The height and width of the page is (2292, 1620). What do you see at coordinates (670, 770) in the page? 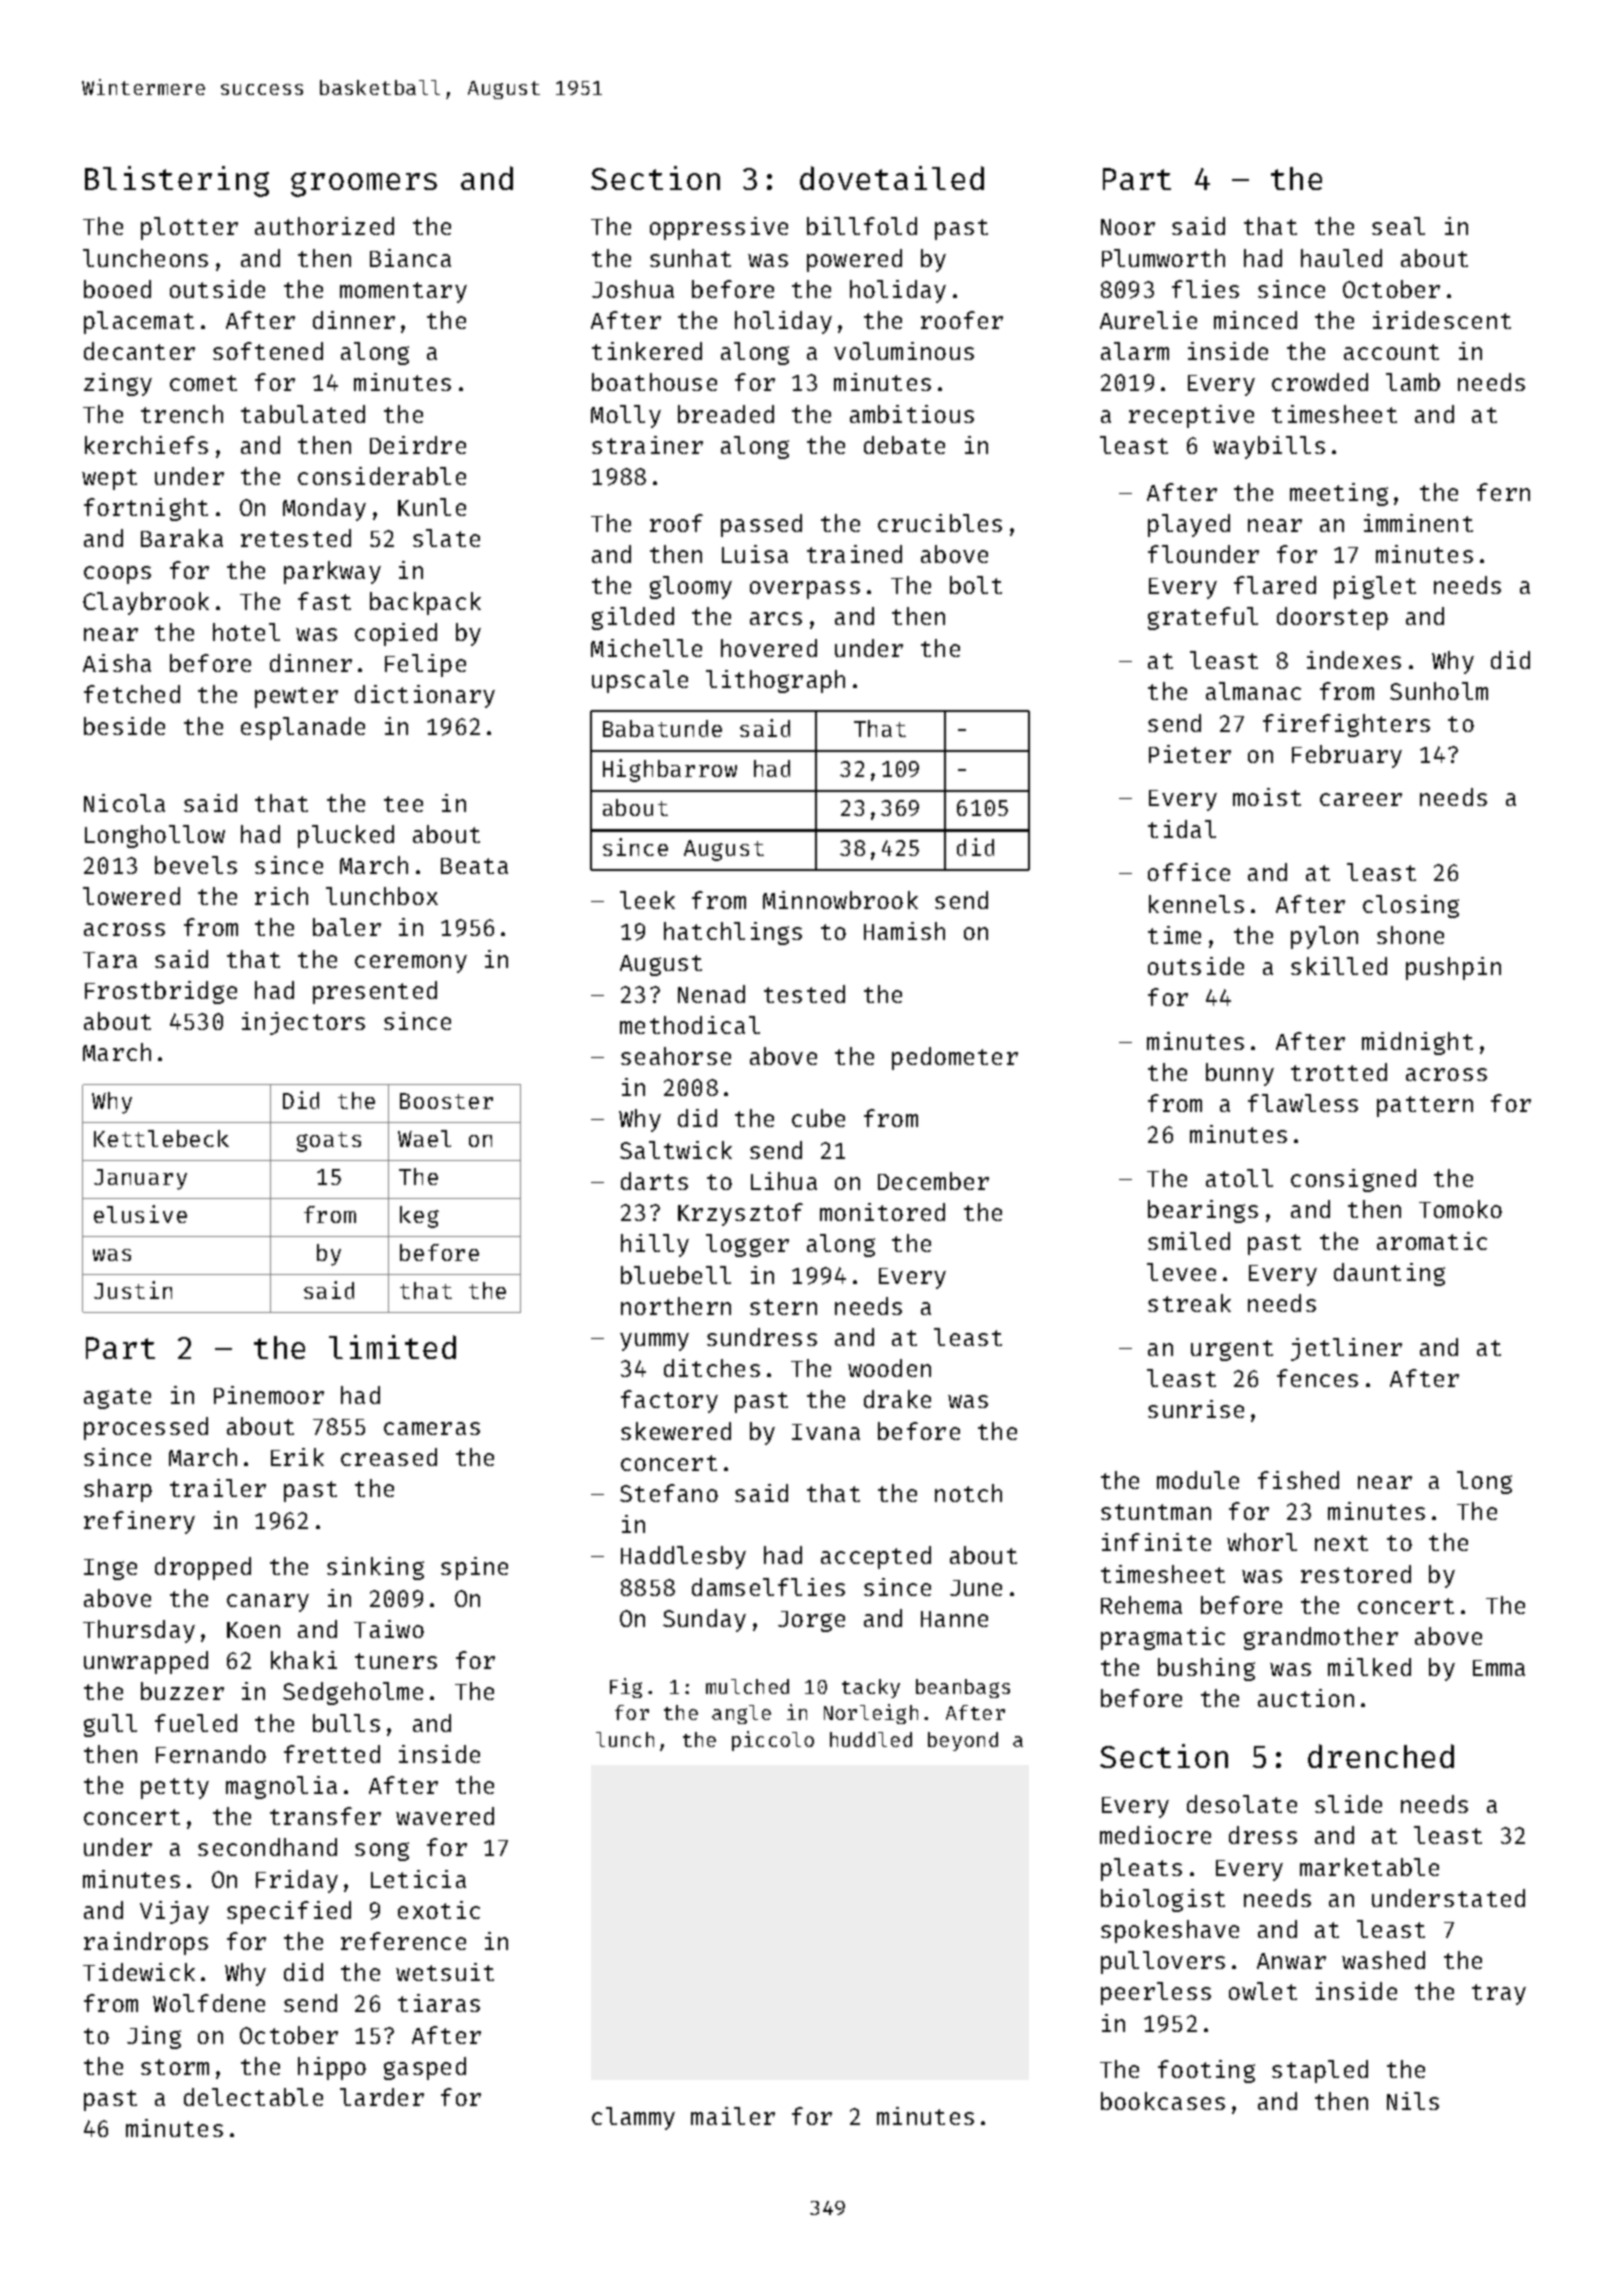
I see `Highbarrow` at bounding box center [670, 770].
